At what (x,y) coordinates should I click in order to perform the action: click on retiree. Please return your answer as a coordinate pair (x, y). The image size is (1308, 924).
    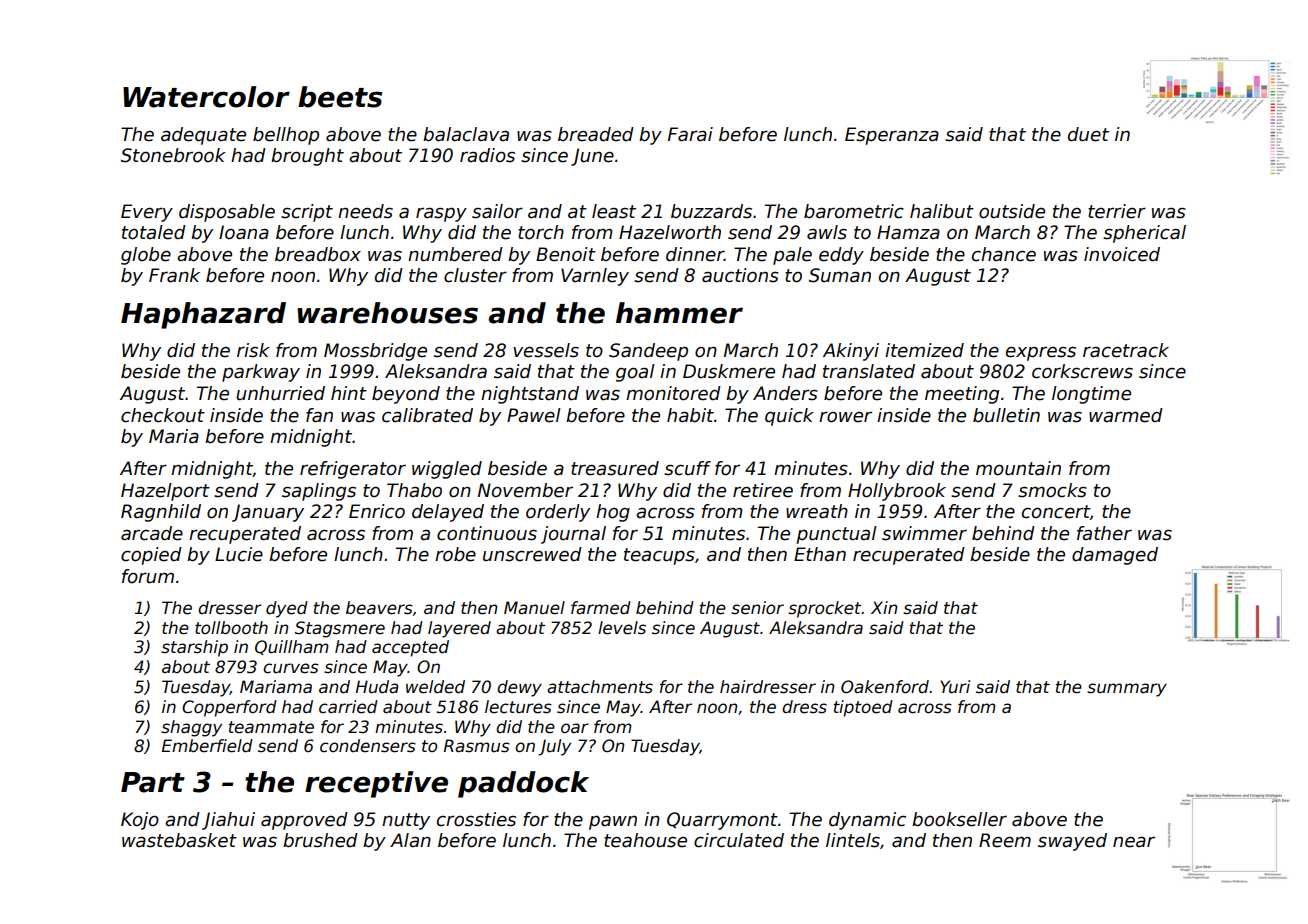
    Looking at the image, I should click on (763, 490).
